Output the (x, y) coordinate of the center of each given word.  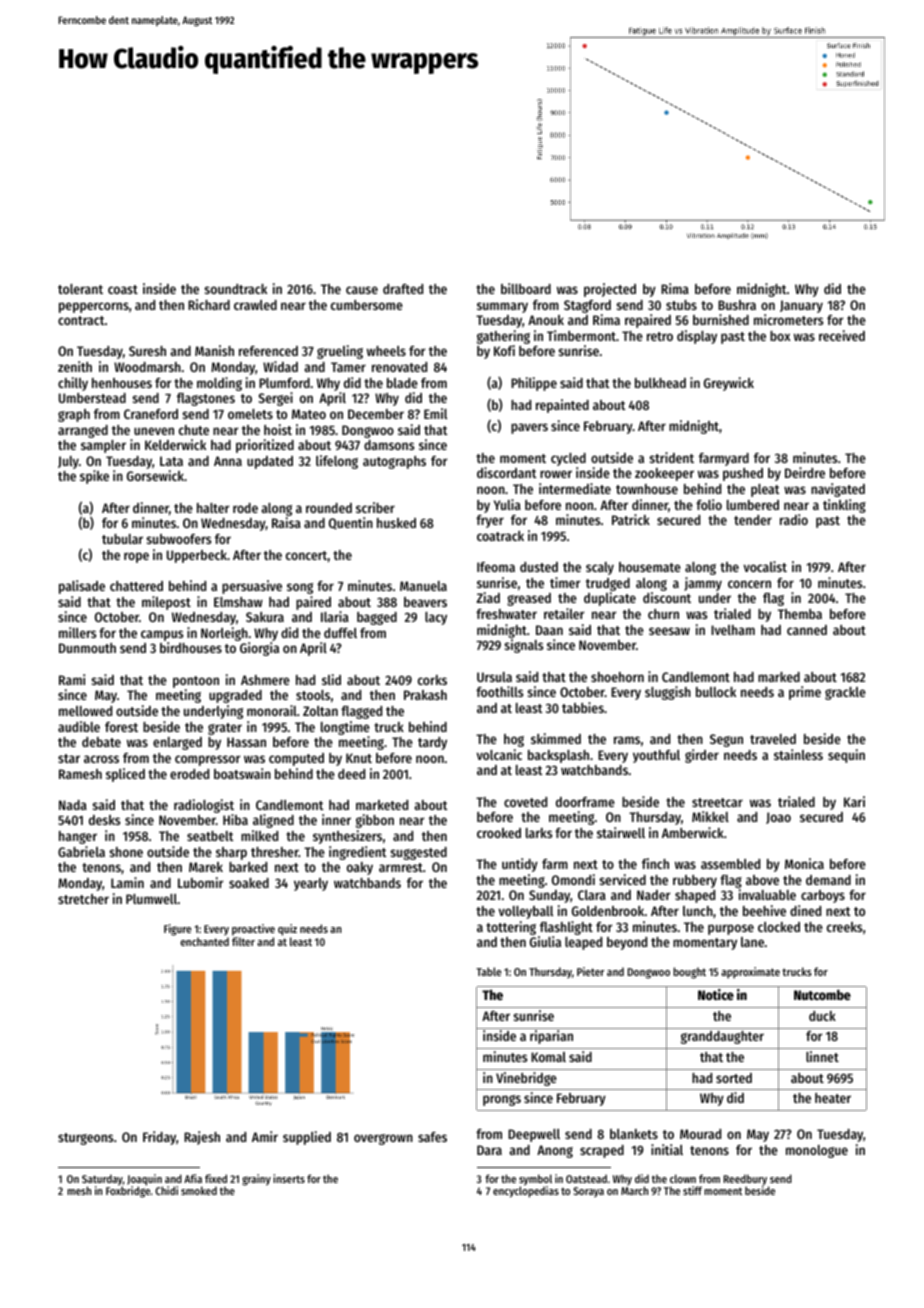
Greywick (729, 384)
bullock (716, 692)
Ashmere (265, 680)
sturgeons (85, 1139)
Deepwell (534, 1135)
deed (351, 774)
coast (123, 289)
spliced (125, 775)
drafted (403, 289)
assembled (730, 864)
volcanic (499, 754)
